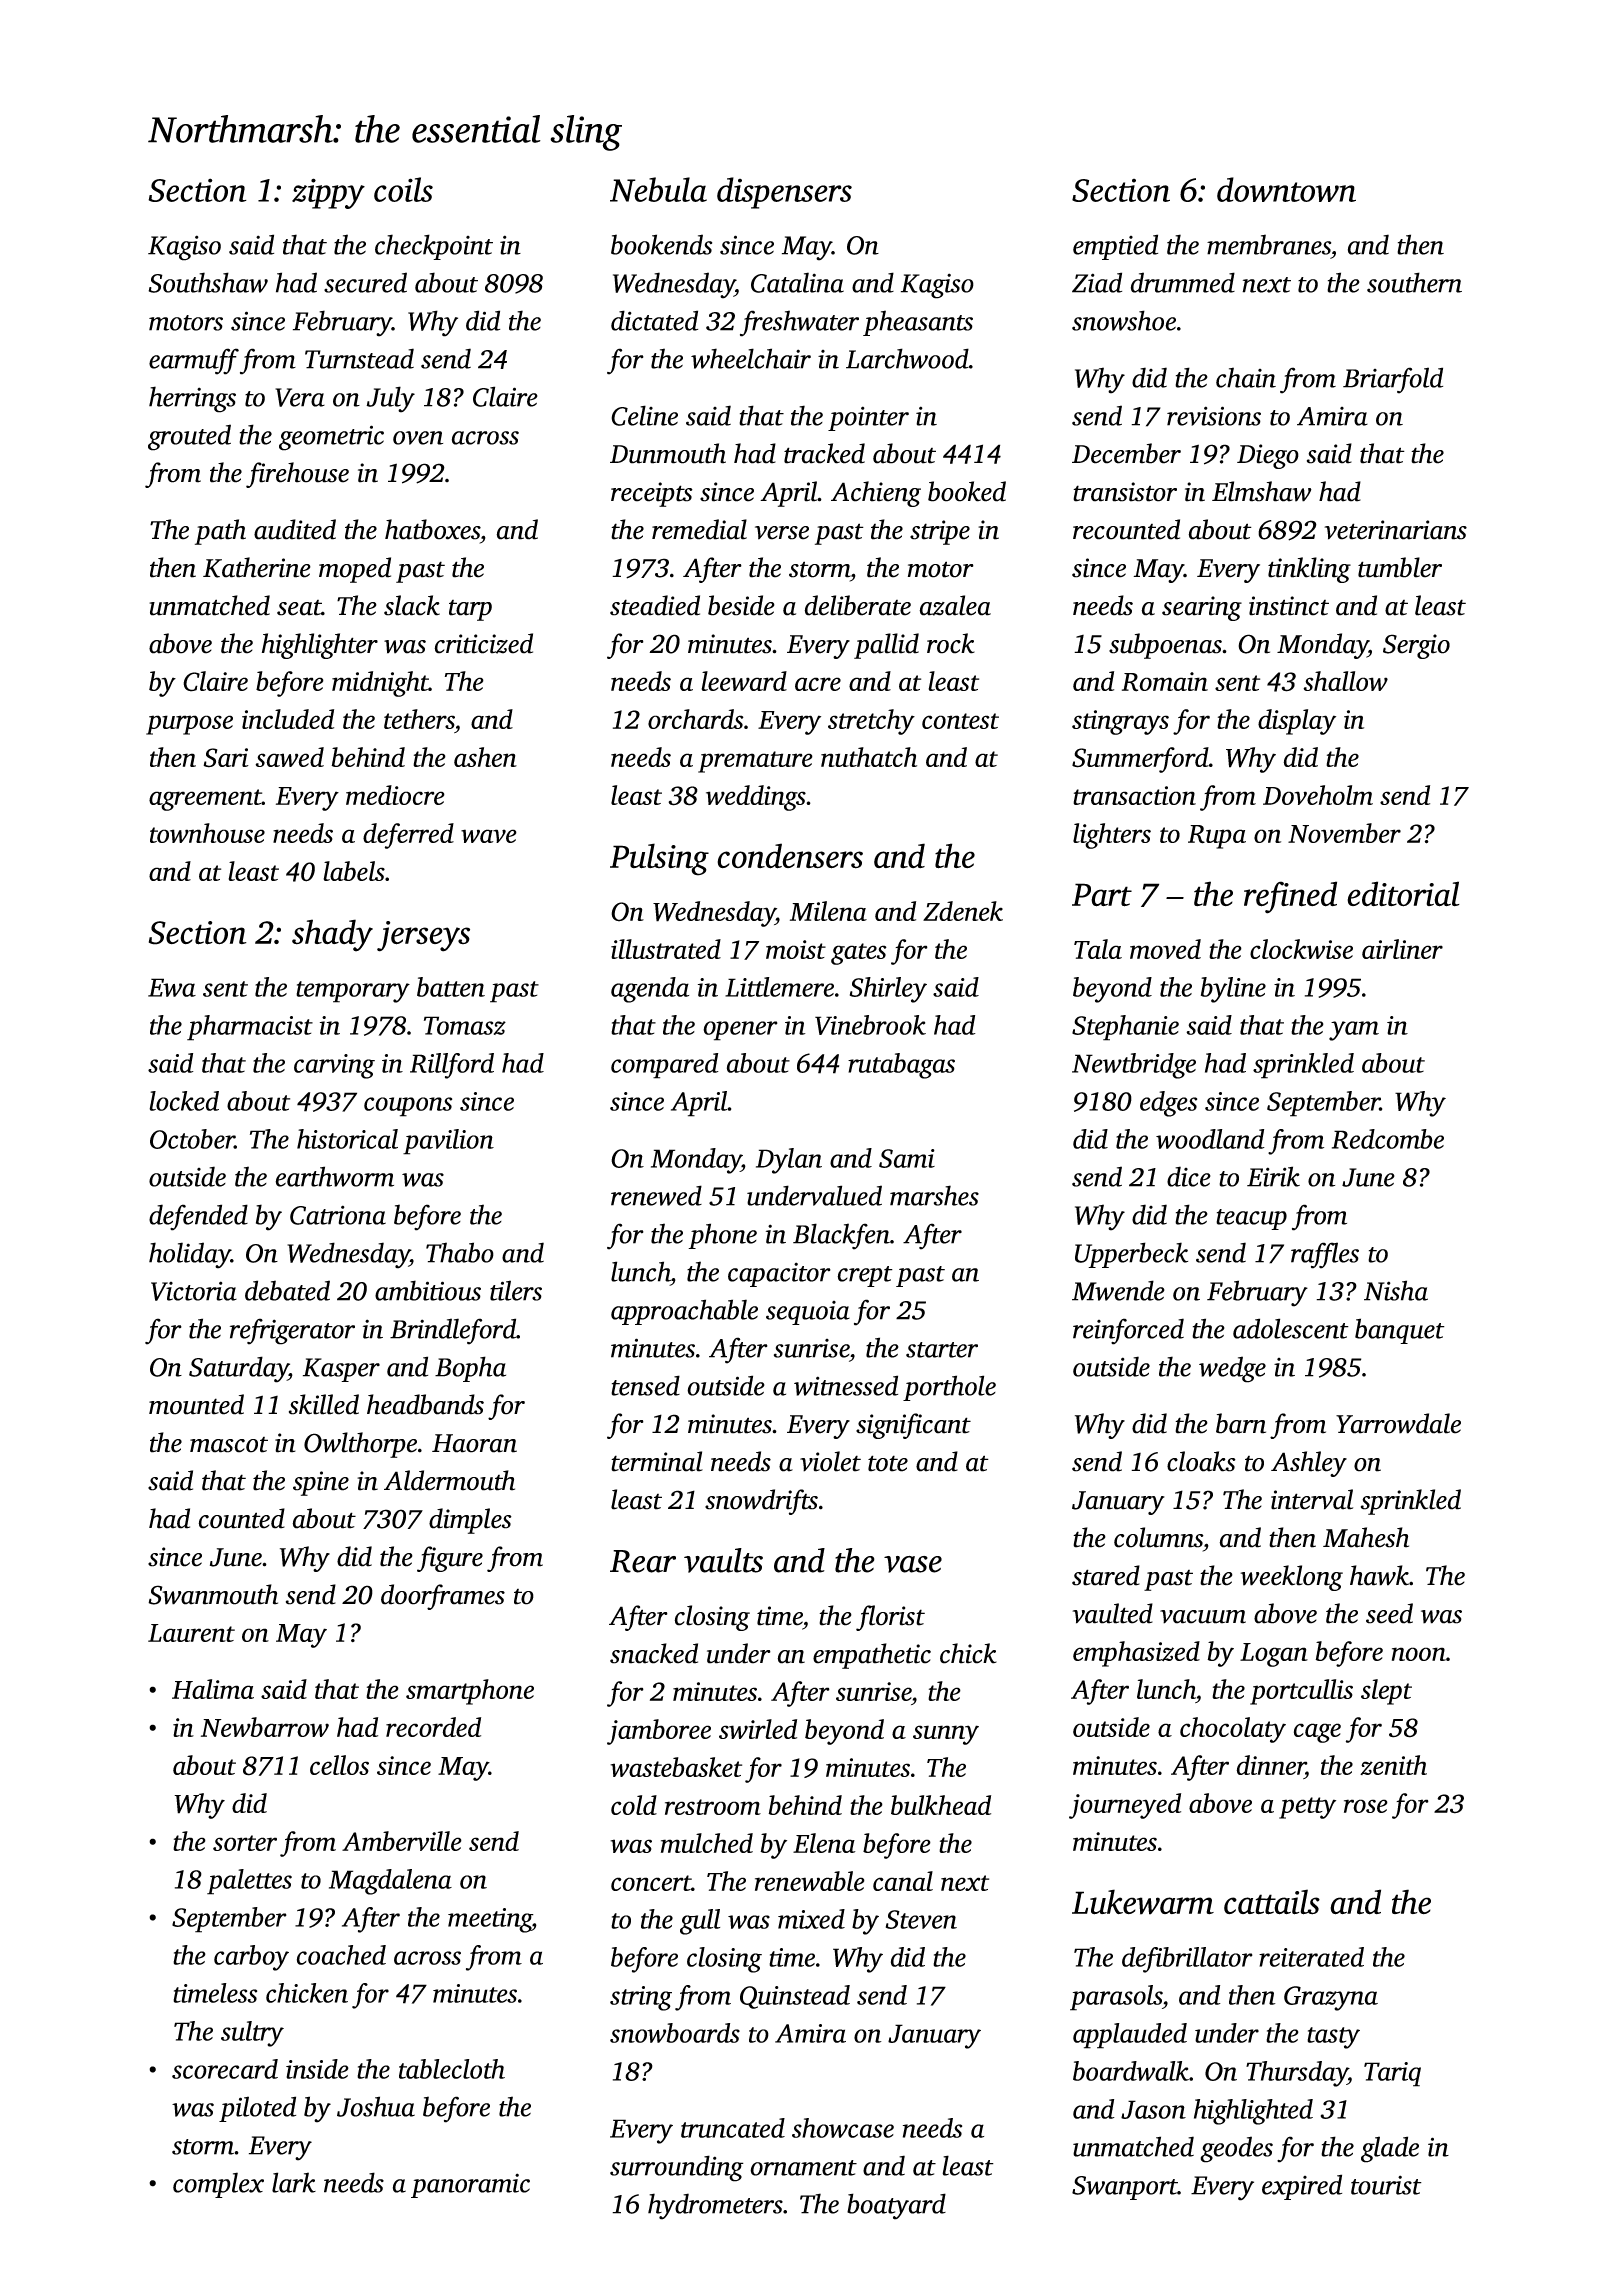  Describe the element at coordinates (470, 2185) in the page. I see `panoramic` at that location.
